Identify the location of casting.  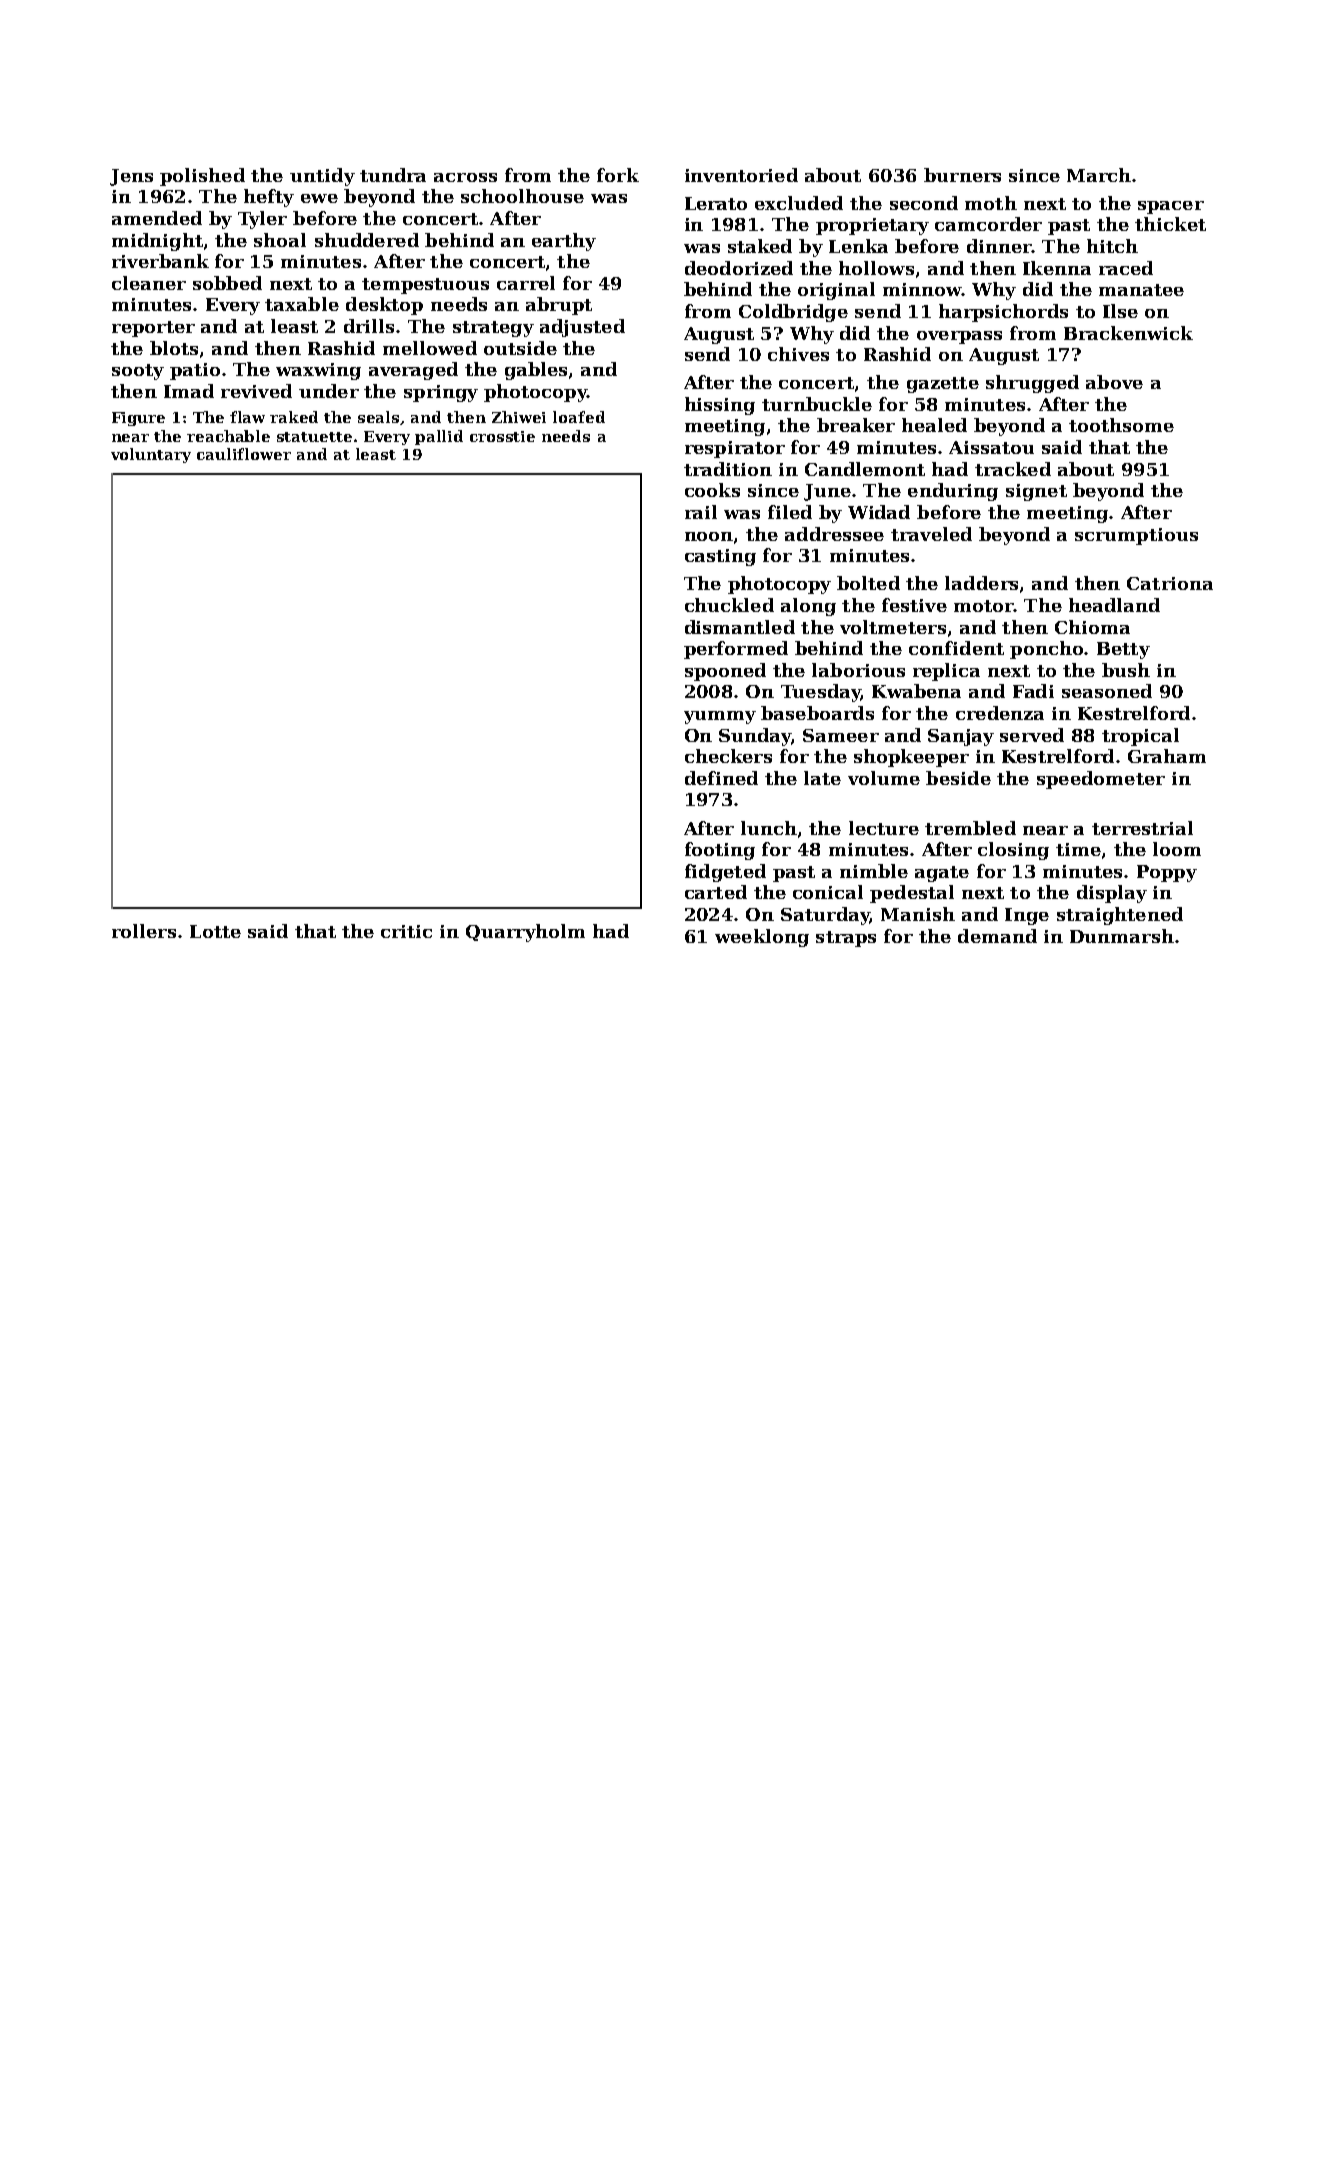
(720, 557).
